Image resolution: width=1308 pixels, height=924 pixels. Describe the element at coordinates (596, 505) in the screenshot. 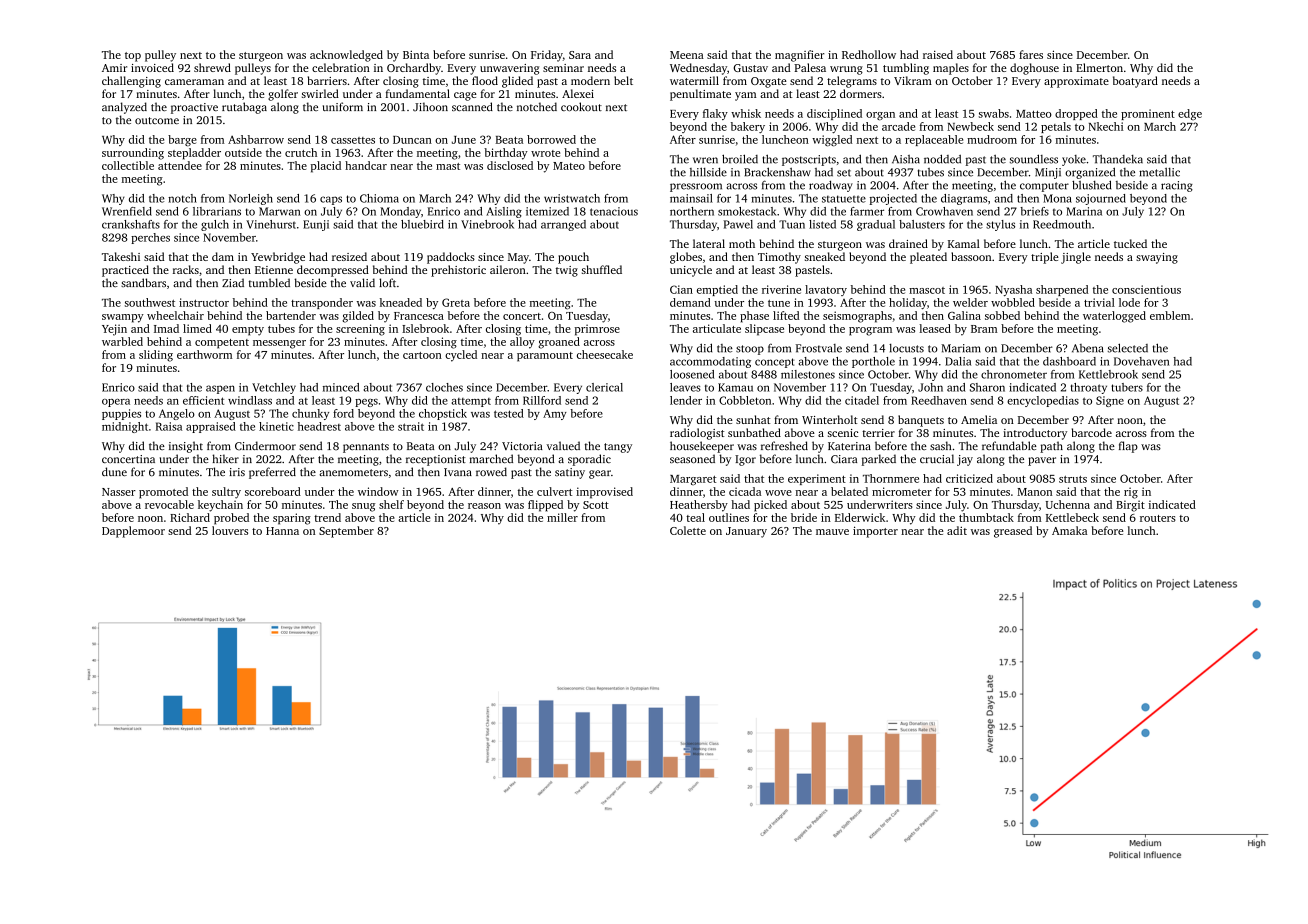

I see `Scott` at that location.
